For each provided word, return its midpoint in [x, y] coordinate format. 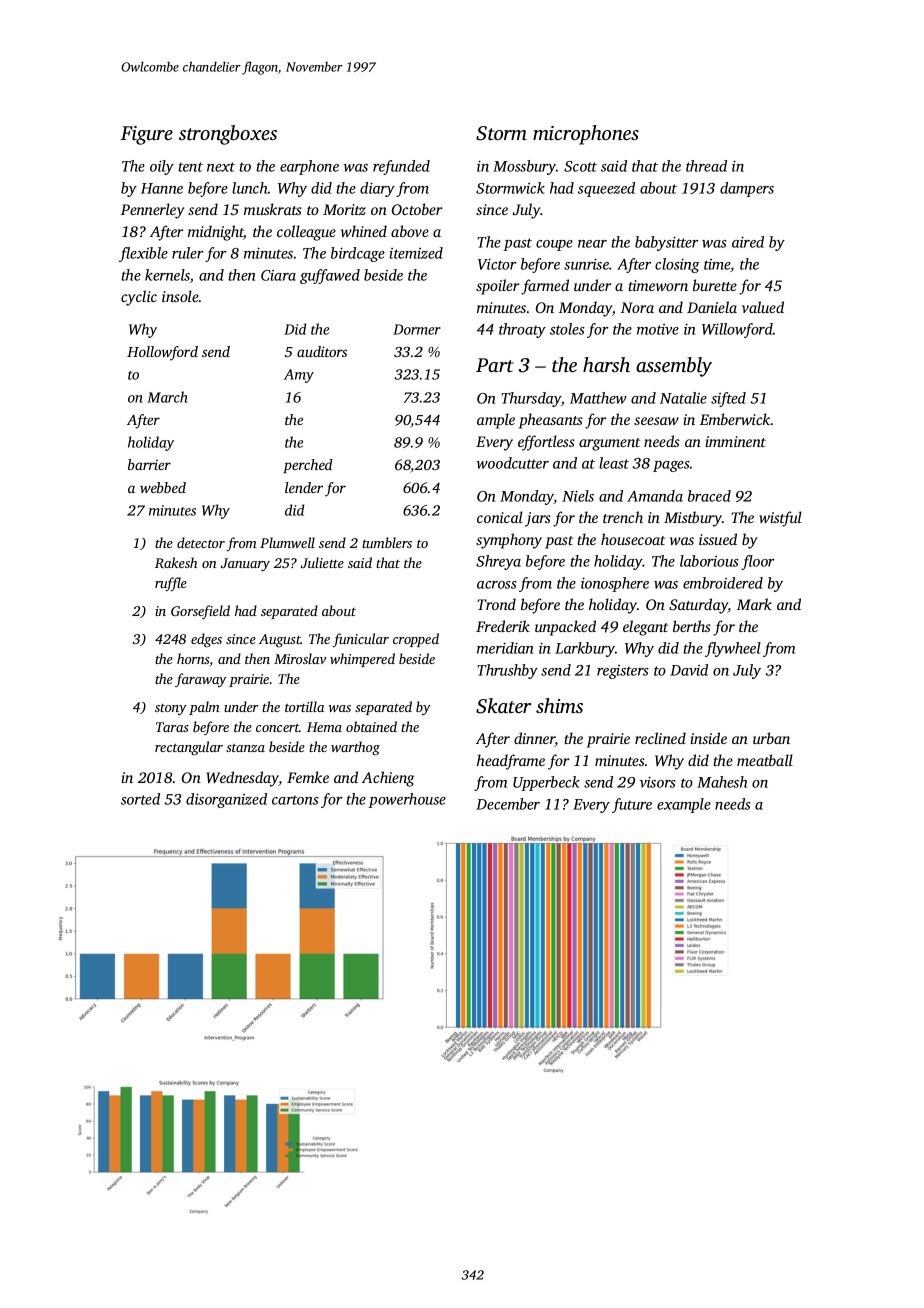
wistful [780, 519]
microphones [586, 135]
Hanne [162, 188]
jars [538, 519]
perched [308, 466]
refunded [401, 167]
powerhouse [407, 800]
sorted [140, 799]
